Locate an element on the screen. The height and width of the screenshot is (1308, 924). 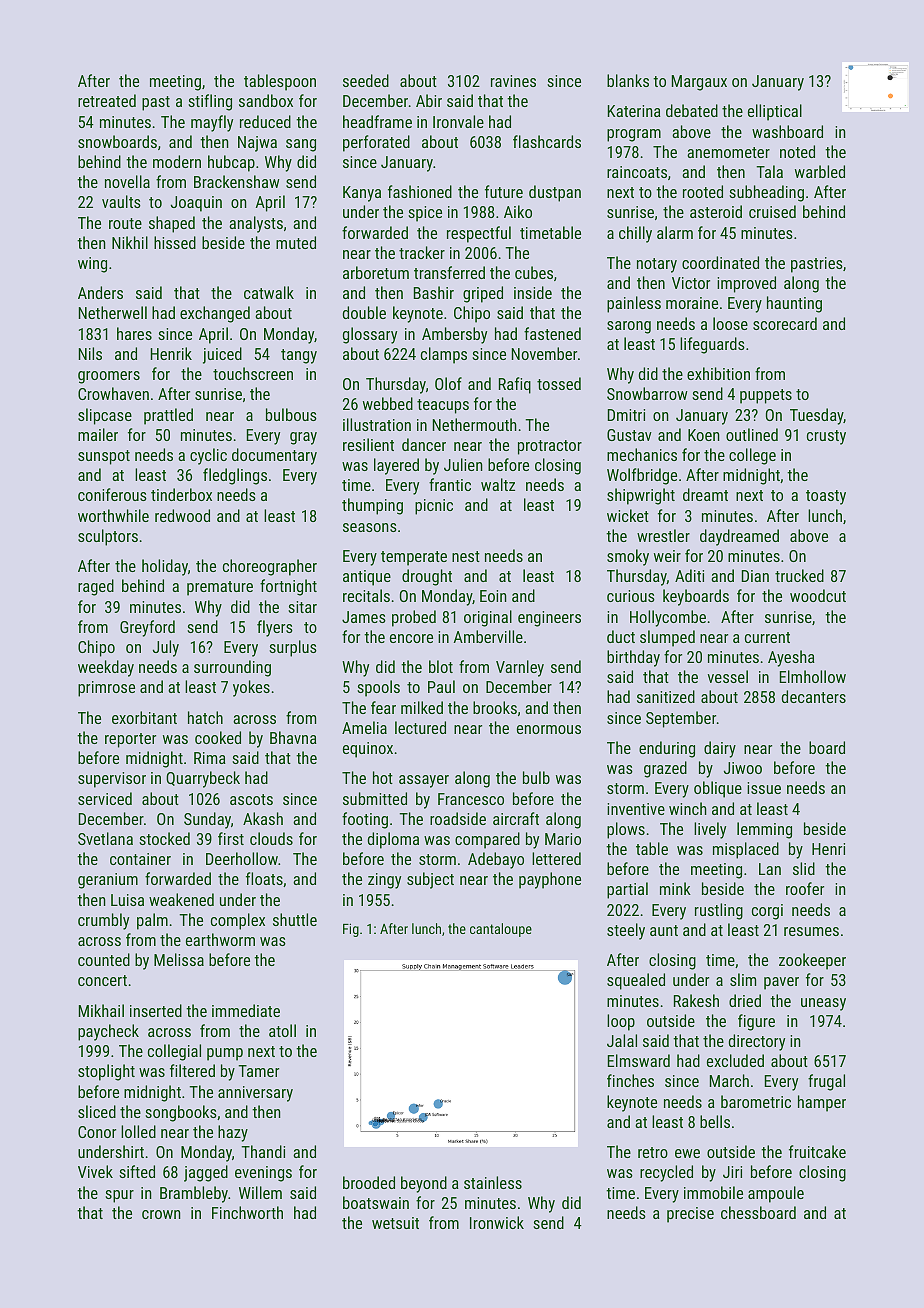
cyclic is located at coordinates (208, 456).
